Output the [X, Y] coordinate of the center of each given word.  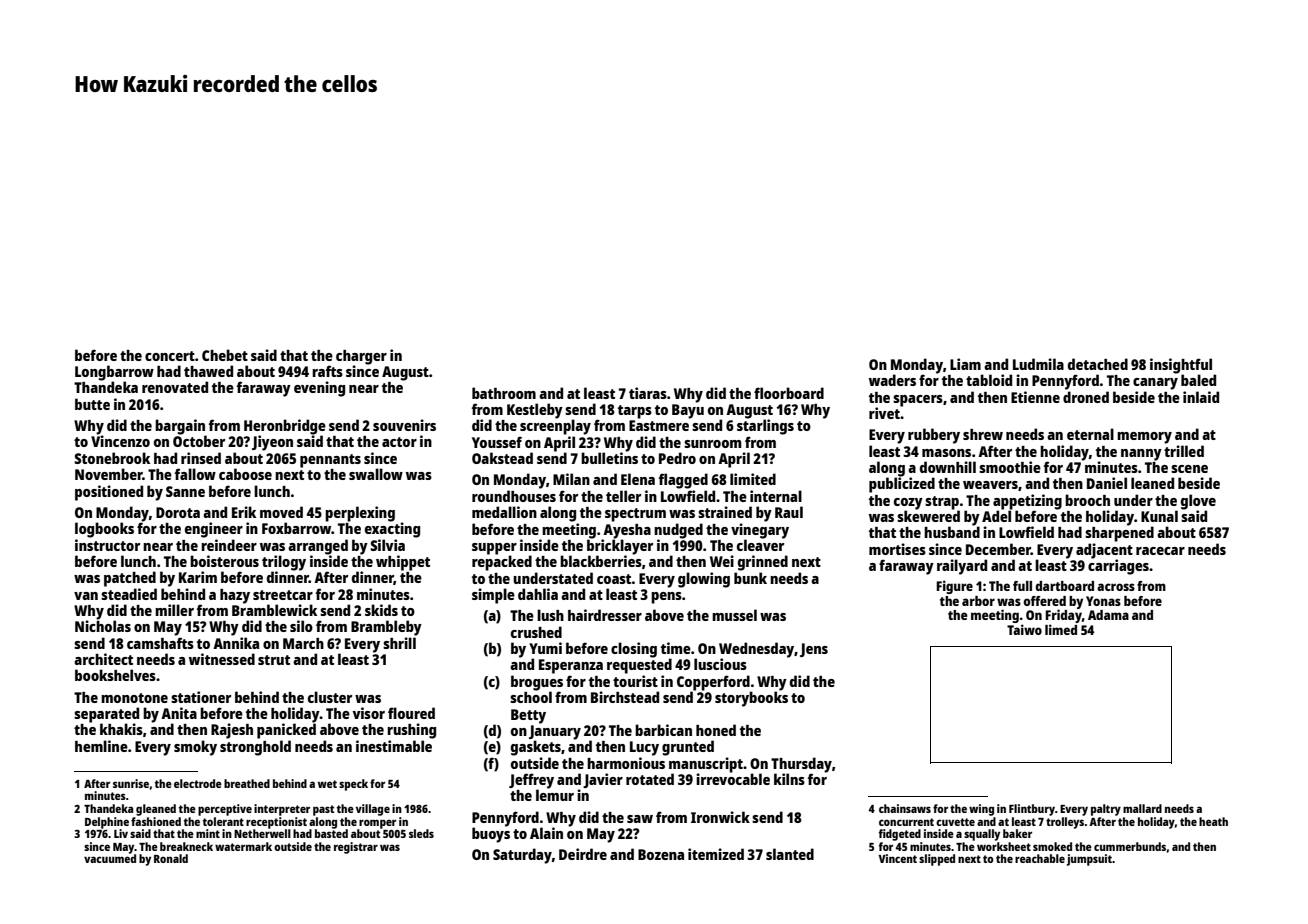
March [303, 643]
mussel [734, 615]
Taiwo [1024, 629]
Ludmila [1038, 364]
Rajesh [232, 731]
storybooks [751, 699]
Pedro [677, 458]
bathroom [504, 393]
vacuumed [110, 858]
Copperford [713, 683]
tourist [635, 681]
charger [361, 357]
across [1116, 587]
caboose [245, 474]
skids [381, 610]
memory [1144, 438]
